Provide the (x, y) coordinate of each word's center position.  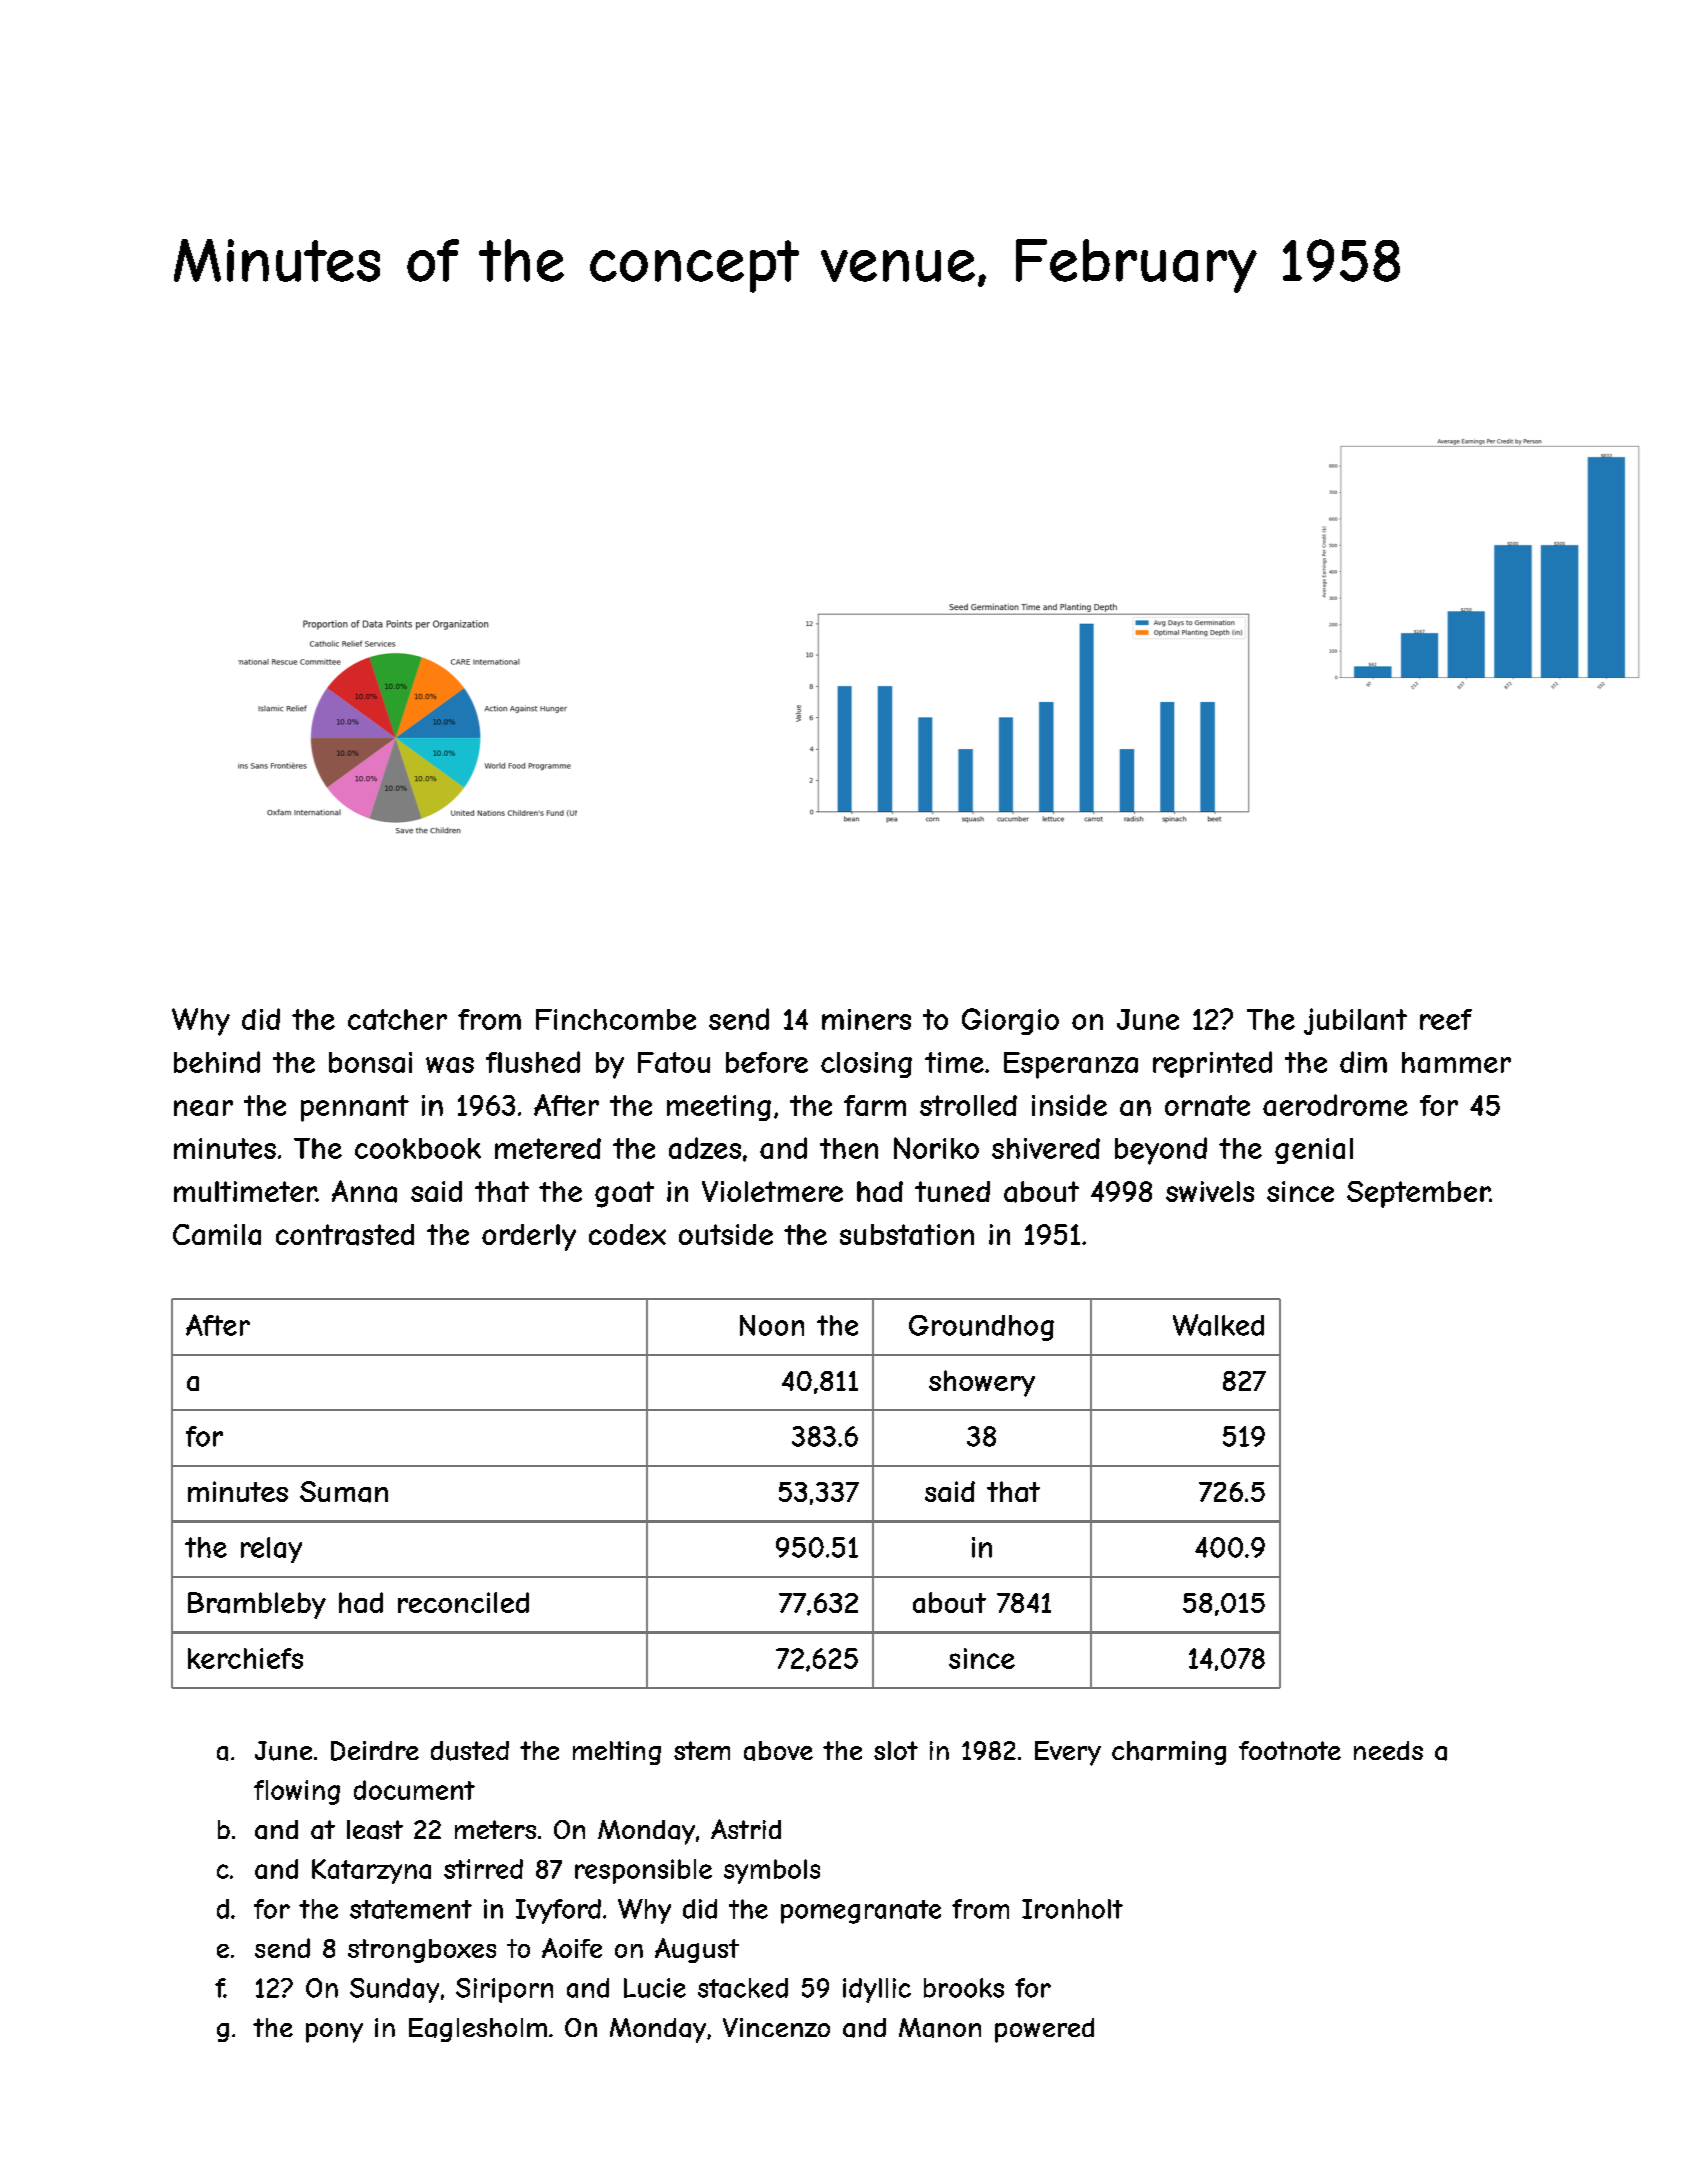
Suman (344, 1492)
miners (866, 1019)
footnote (1290, 1750)
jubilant (1355, 1021)
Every (1068, 1753)
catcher (397, 1019)
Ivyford (558, 1911)
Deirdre (375, 1751)
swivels (1210, 1191)
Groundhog (981, 1328)
